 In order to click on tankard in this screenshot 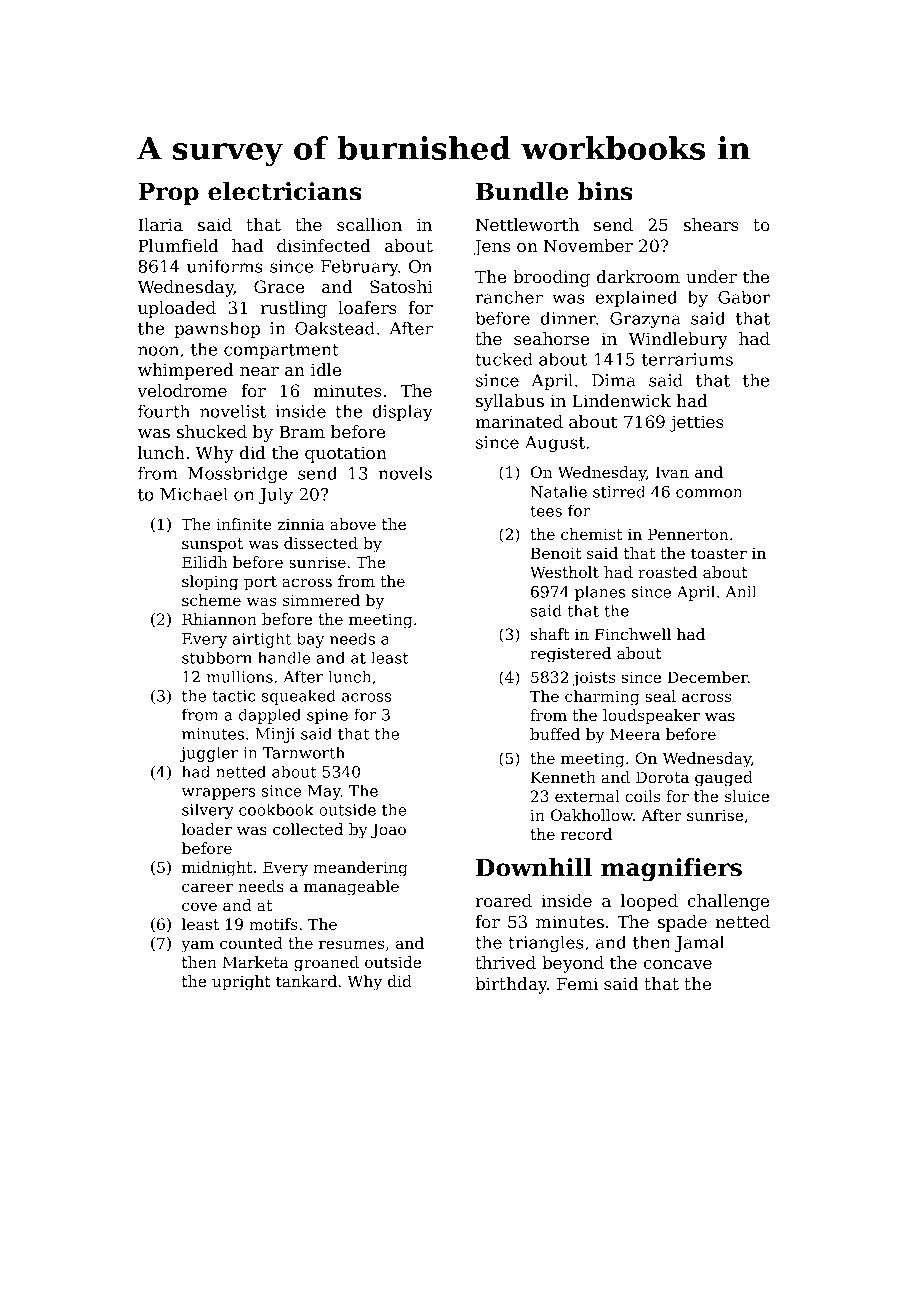, I will do `click(306, 981)`.
